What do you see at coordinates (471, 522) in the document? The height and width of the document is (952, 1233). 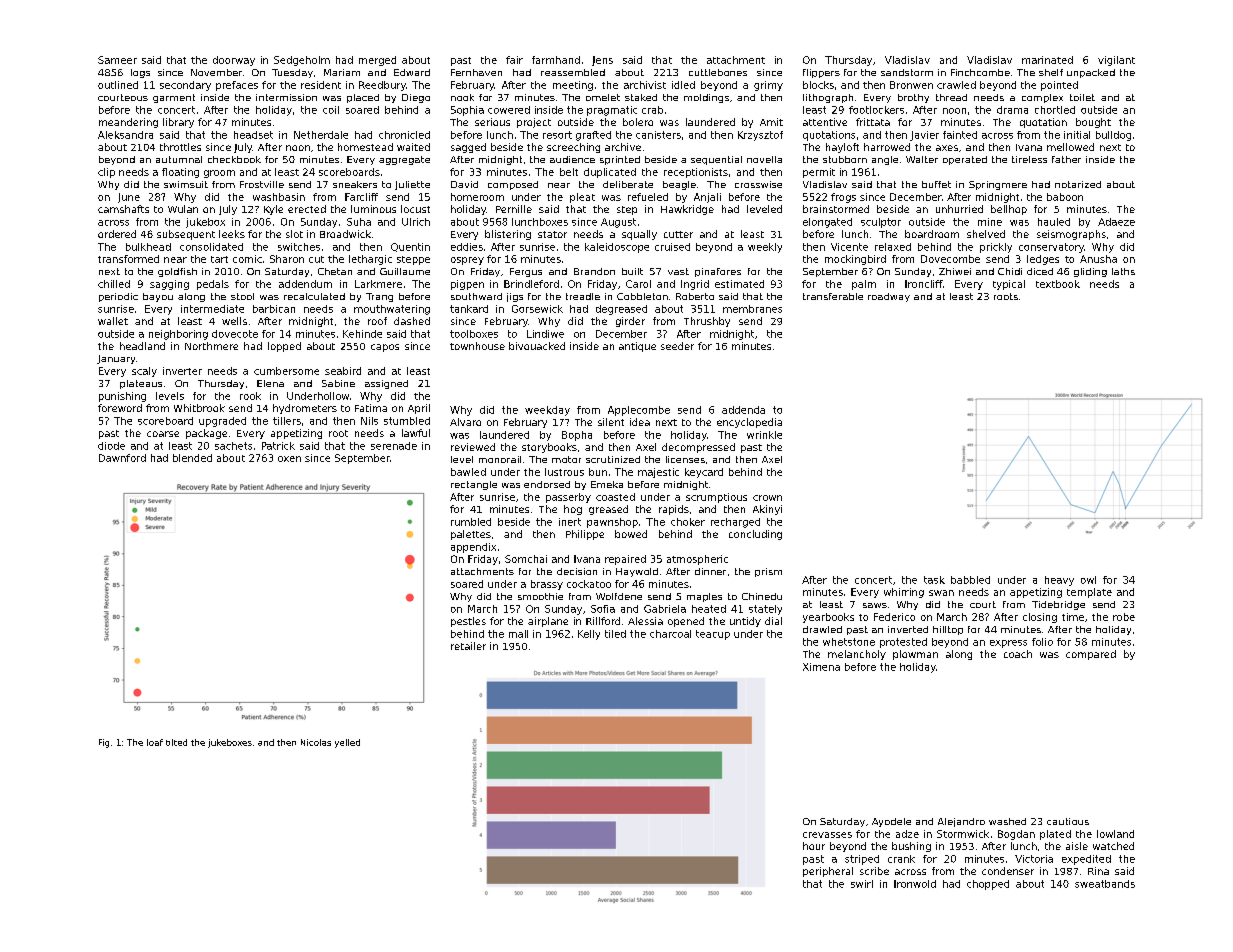 I see `rumbled` at bounding box center [471, 522].
